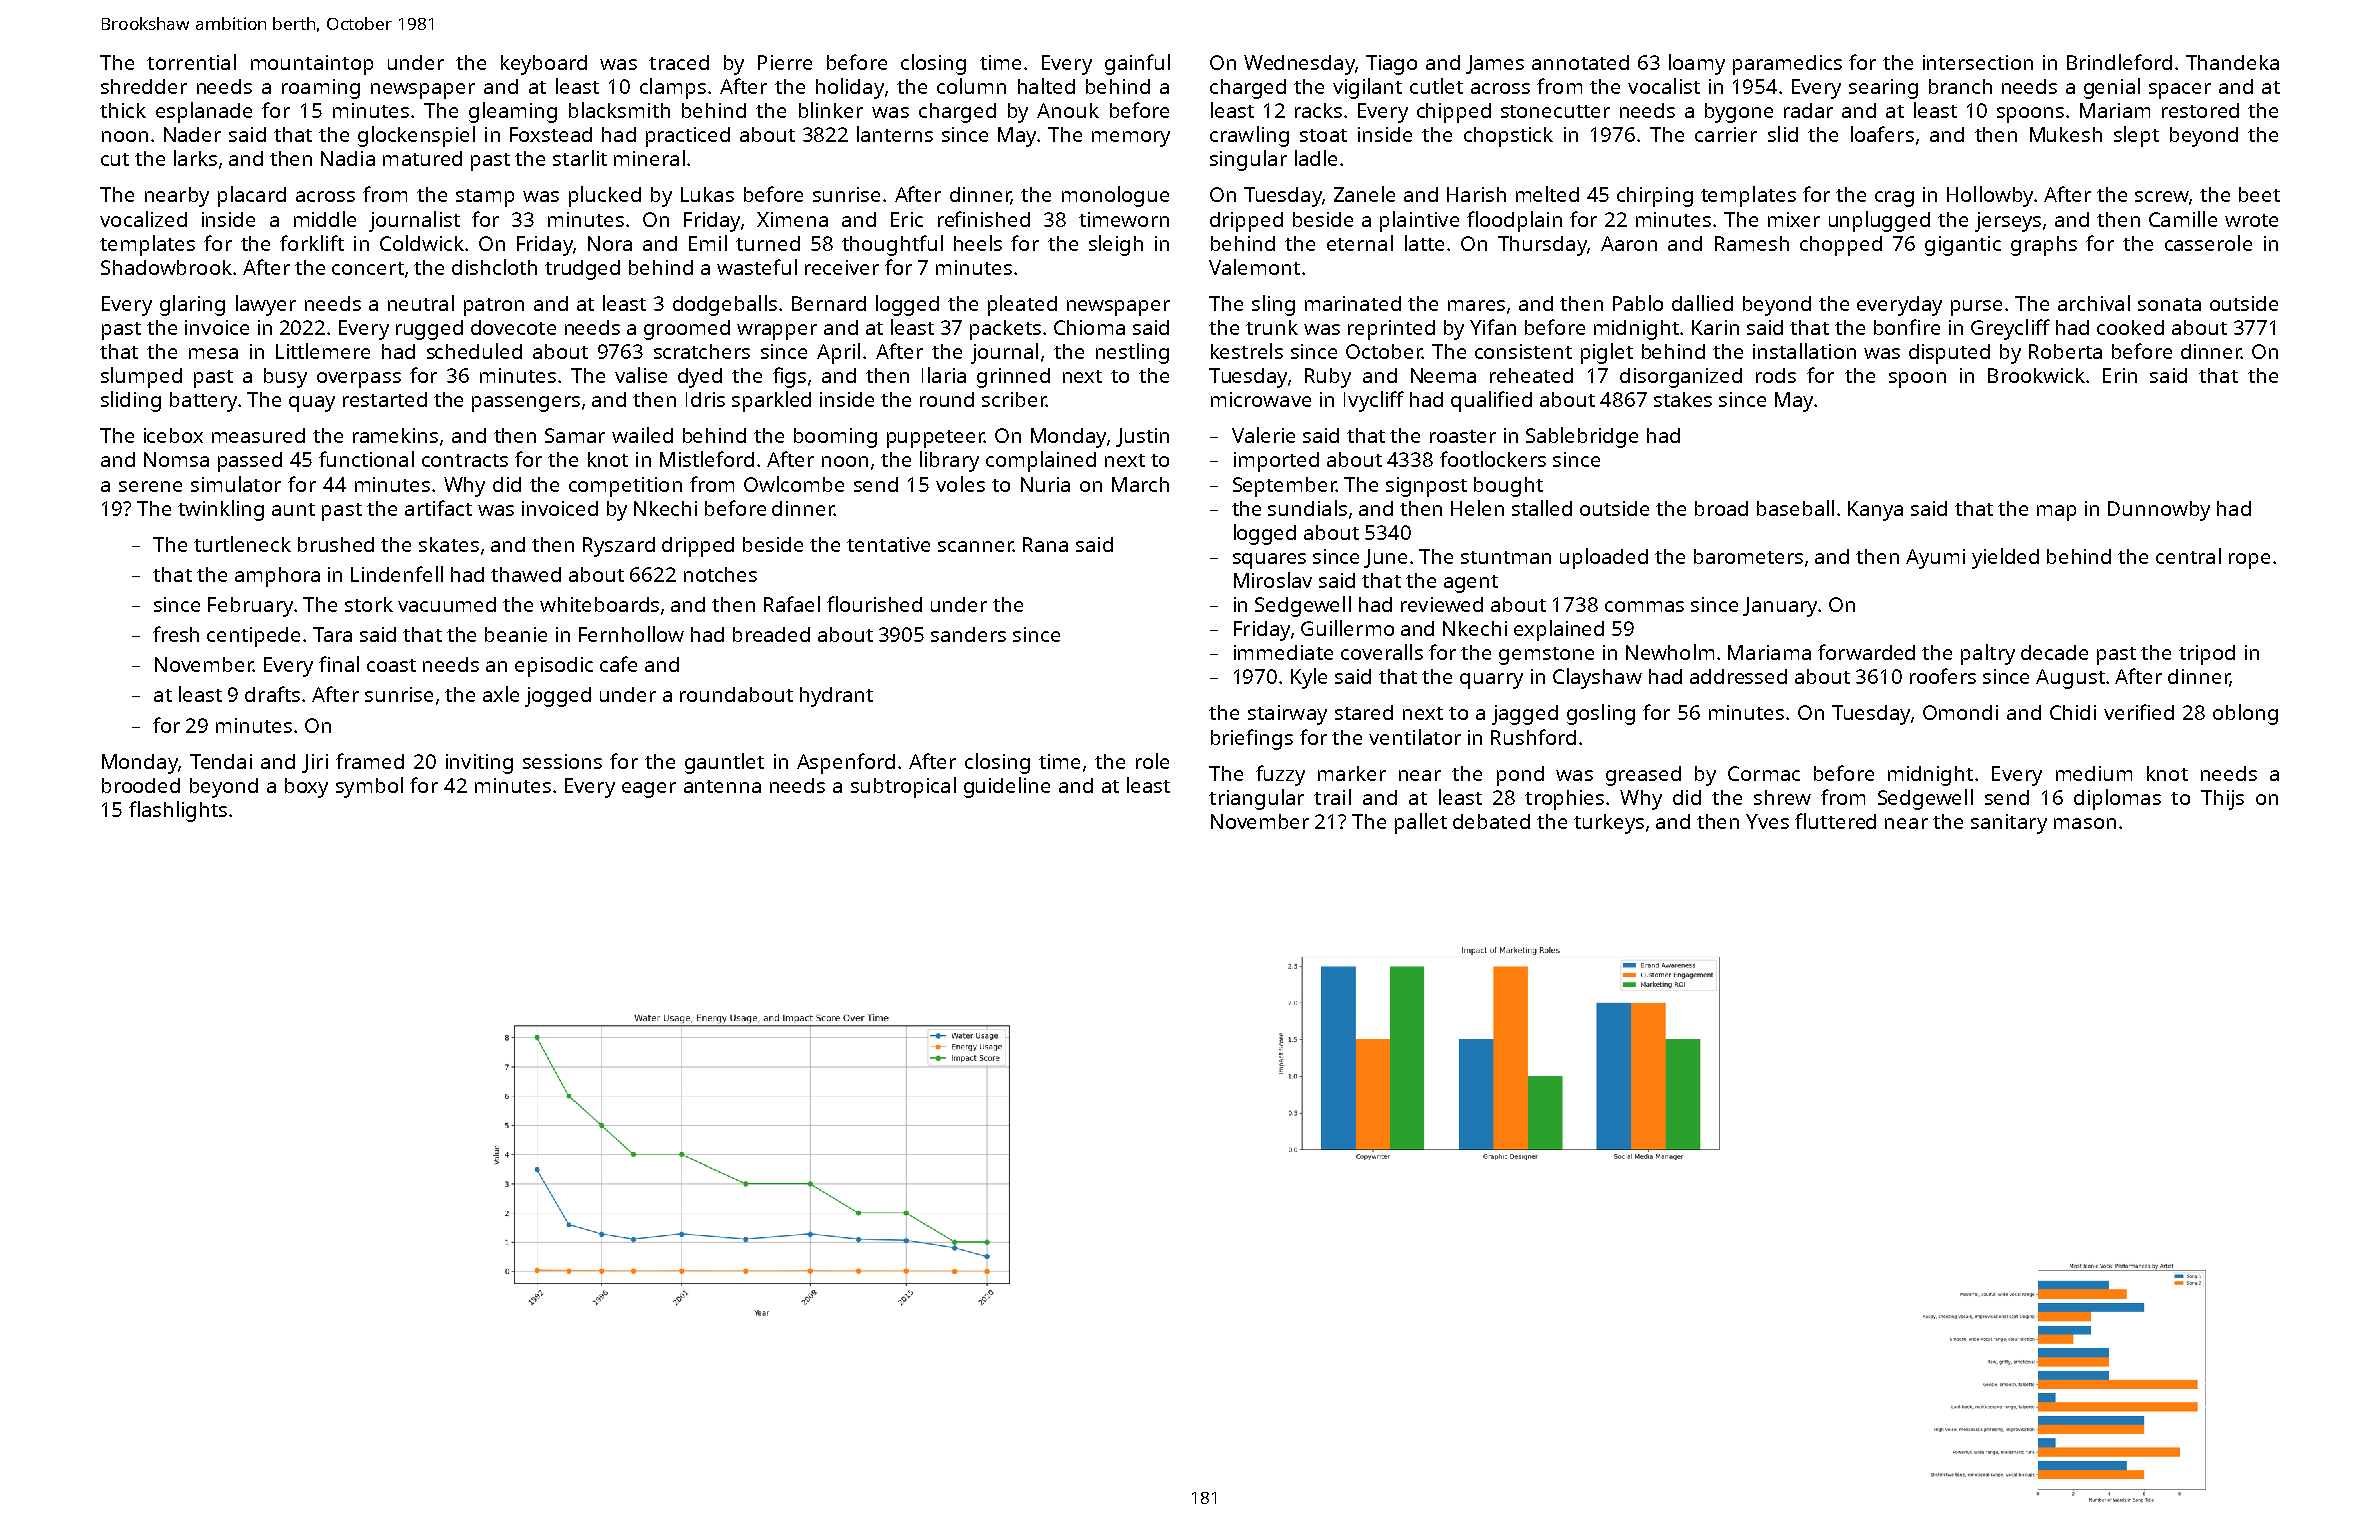 The image size is (2380, 1540). I want to click on torrential, so click(191, 62).
